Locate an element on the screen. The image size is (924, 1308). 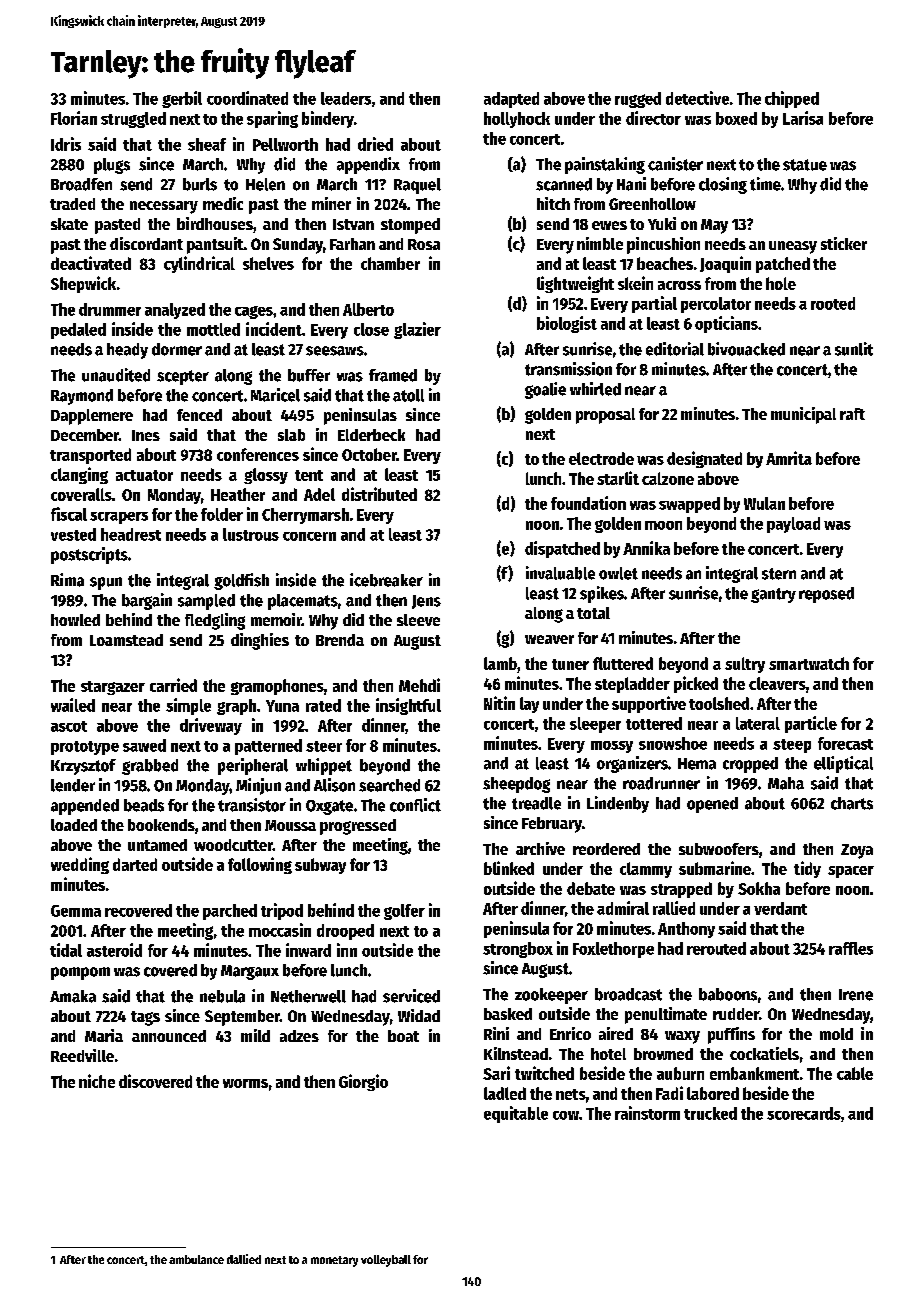
shelves is located at coordinates (268, 263).
